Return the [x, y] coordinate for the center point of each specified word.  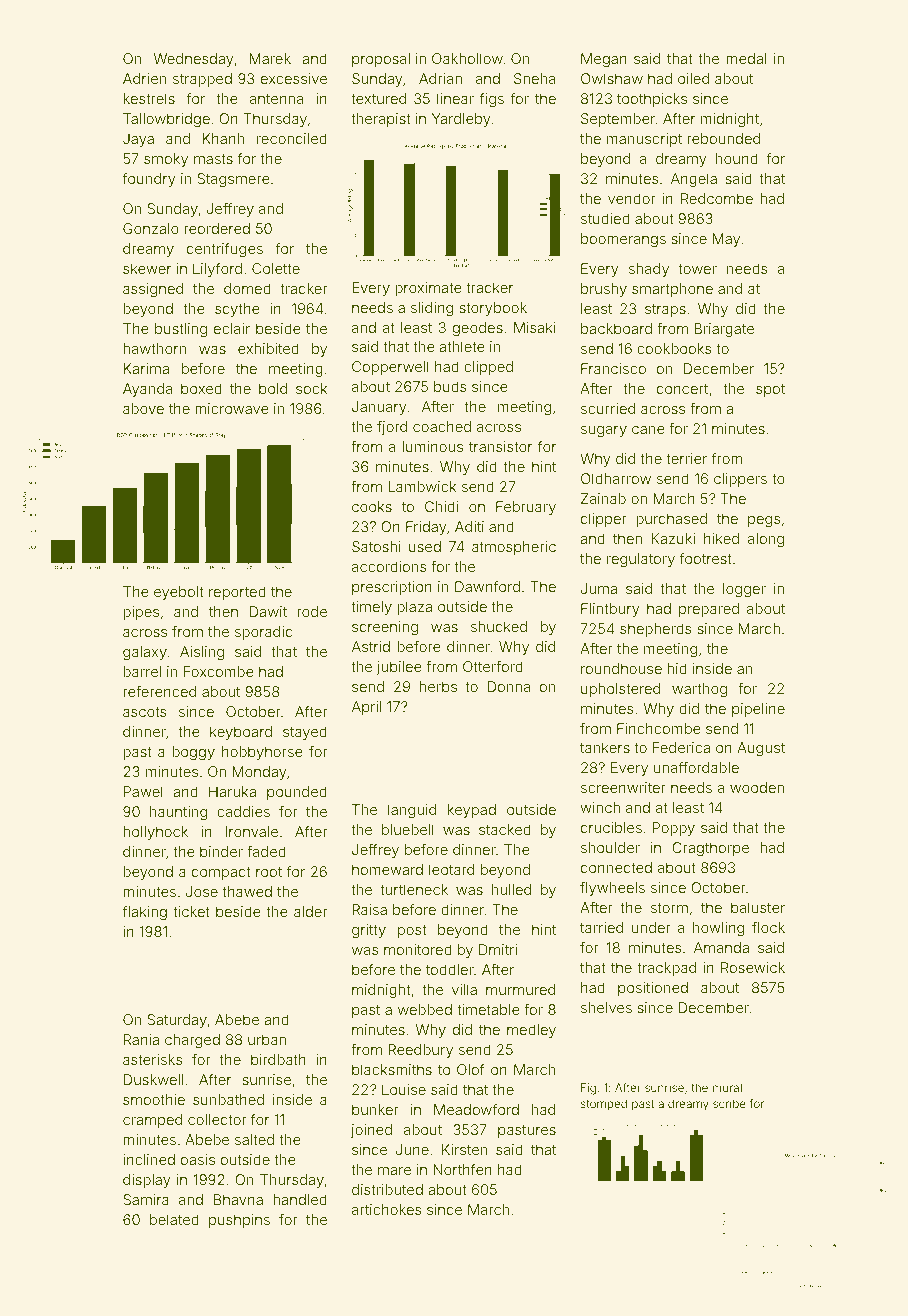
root [269, 872]
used [425, 546]
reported [237, 593]
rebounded [723, 138]
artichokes [387, 1209]
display [147, 1181]
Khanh [223, 138]
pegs [764, 521]
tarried [601, 927]
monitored [418, 949]
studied [605, 218]
